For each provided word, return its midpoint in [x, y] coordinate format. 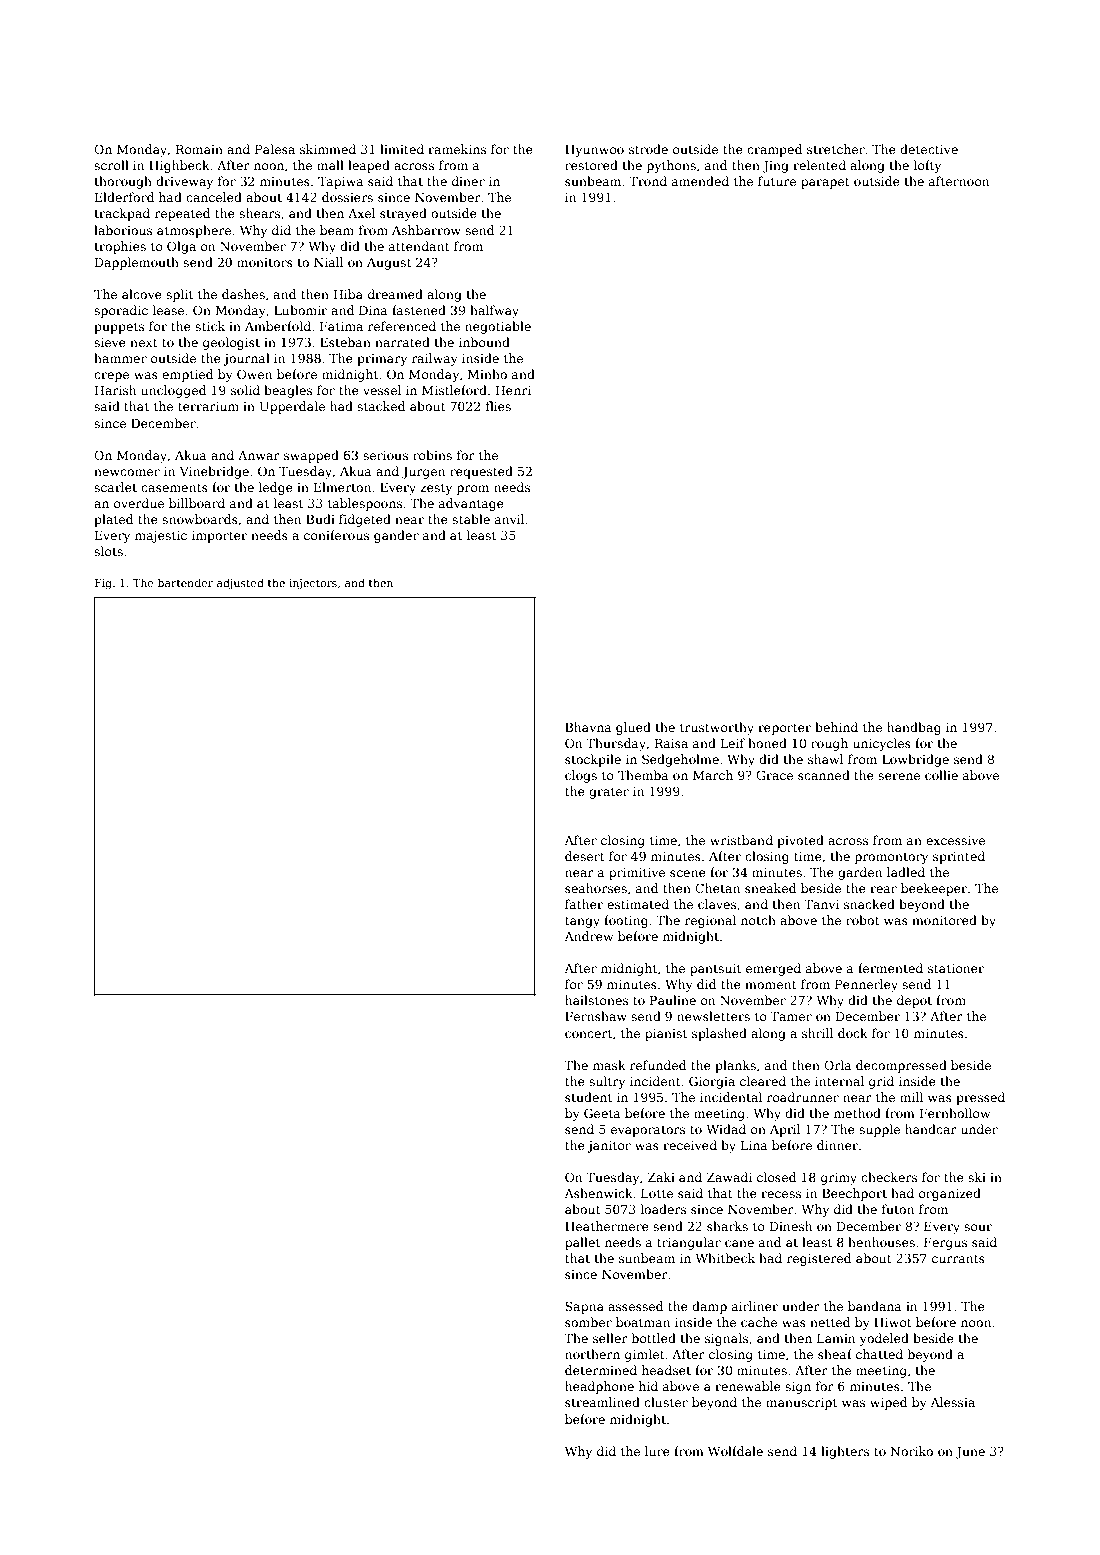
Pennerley [866, 985]
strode [648, 149]
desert [585, 856]
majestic [161, 537]
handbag [914, 728]
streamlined [602, 1402]
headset [666, 1370]
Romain [199, 149]
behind [836, 727]
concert [588, 1033]
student [588, 1097]
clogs [581, 776]
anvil [509, 519]
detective [929, 149]
